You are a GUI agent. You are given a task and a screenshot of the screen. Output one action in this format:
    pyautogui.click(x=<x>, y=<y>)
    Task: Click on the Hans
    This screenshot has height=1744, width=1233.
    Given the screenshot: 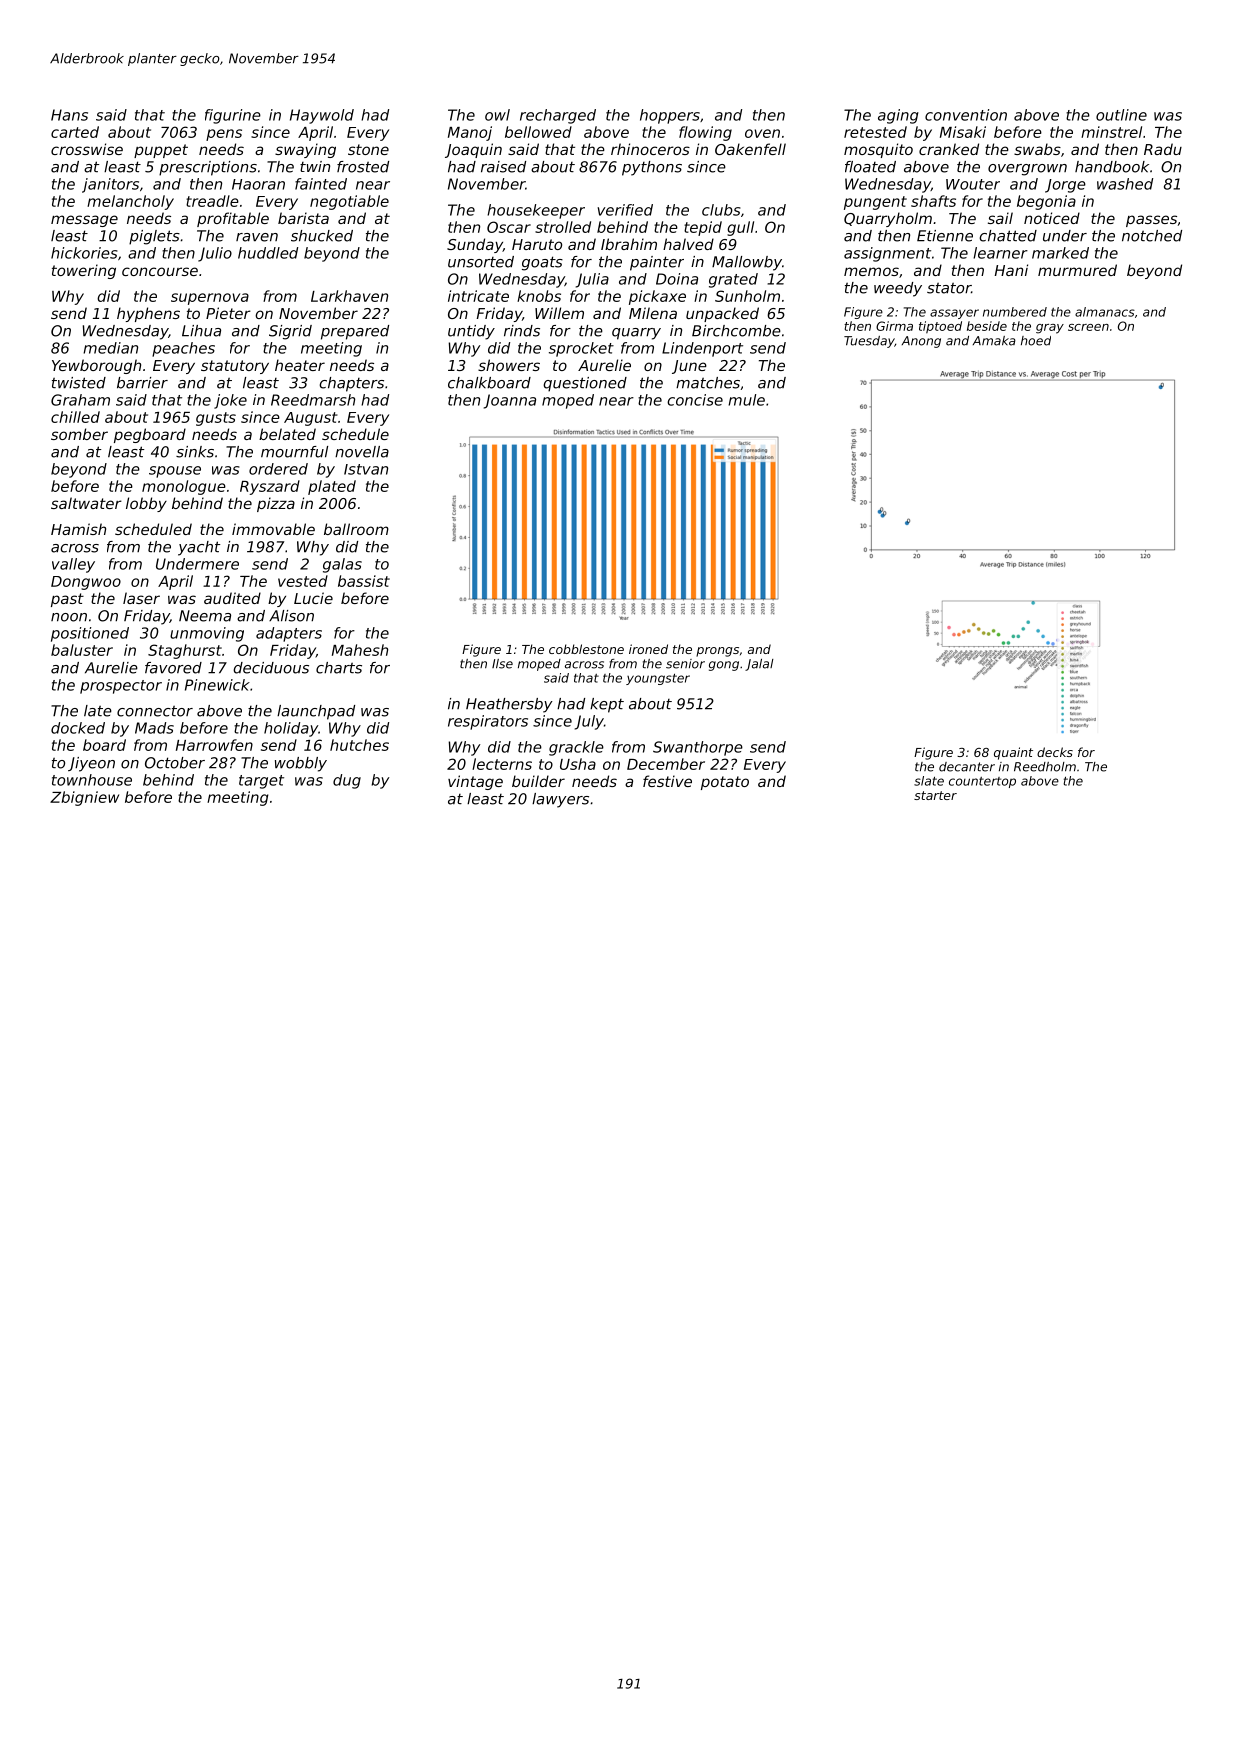 What is the action you would take?
    pyautogui.click(x=69, y=115)
